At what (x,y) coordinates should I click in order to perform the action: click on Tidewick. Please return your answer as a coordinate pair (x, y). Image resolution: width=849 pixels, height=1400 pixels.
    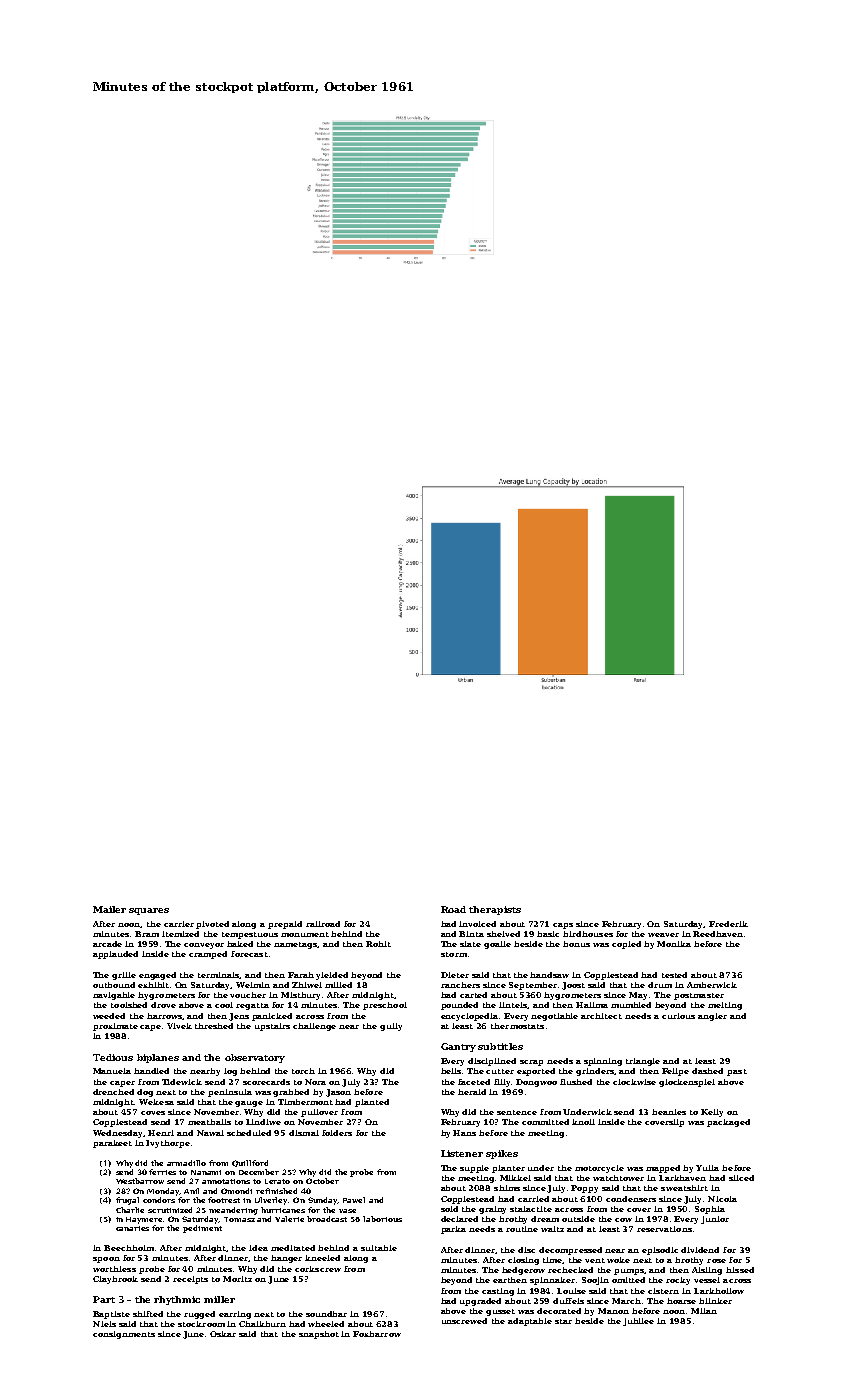
    Looking at the image, I should click on (182, 1082).
